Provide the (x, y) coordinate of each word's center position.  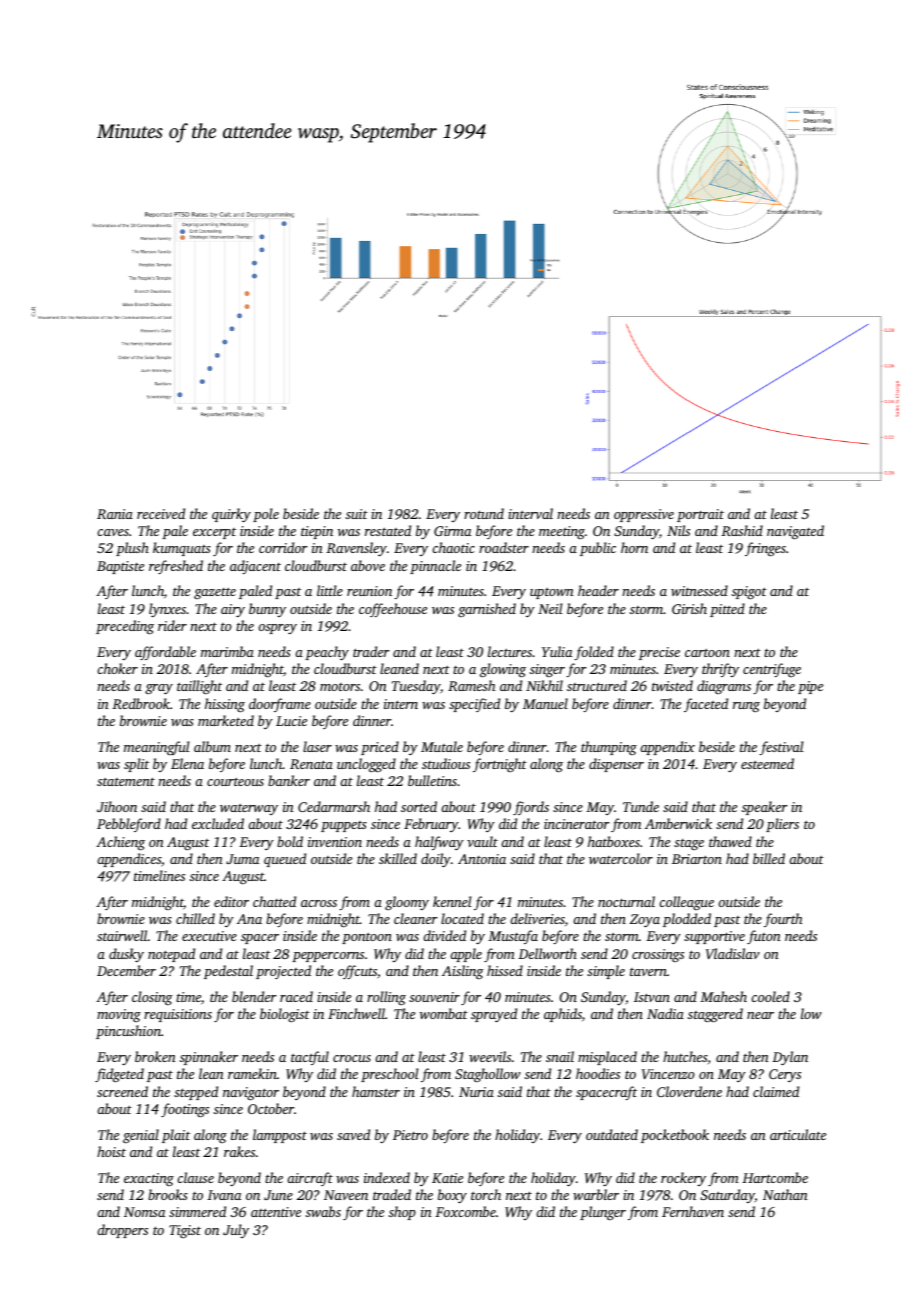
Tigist (185, 1231)
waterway (249, 809)
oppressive (644, 515)
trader (371, 651)
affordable (165, 653)
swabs (323, 1211)
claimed (776, 1091)
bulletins (432, 780)
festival (781, 748)
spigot (749, 592)
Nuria (476, 1092)
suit (357, 514)
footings (185, 1110)
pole (266, 515)
